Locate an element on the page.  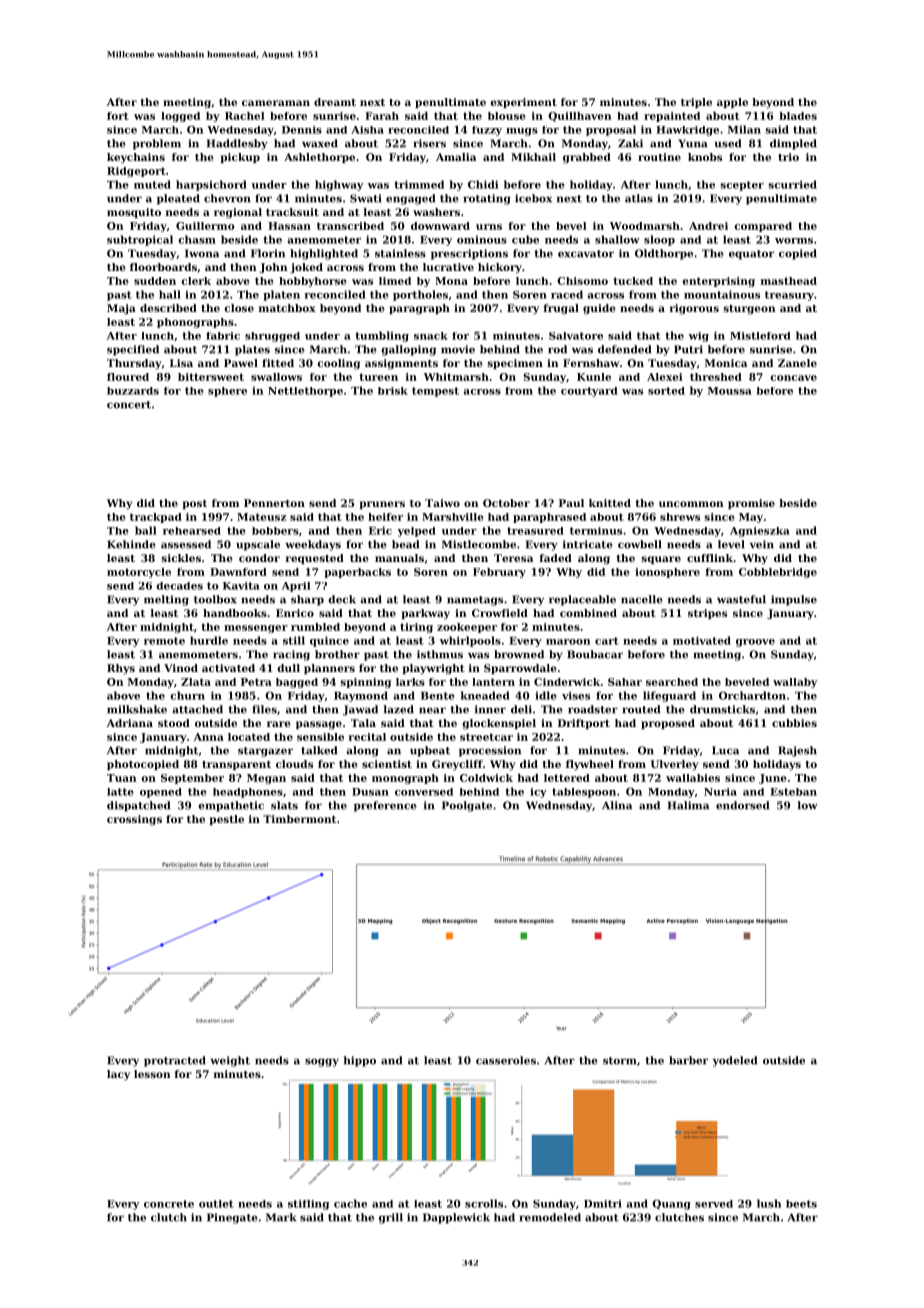
casseroles is located at coordinates (506, 1060).
